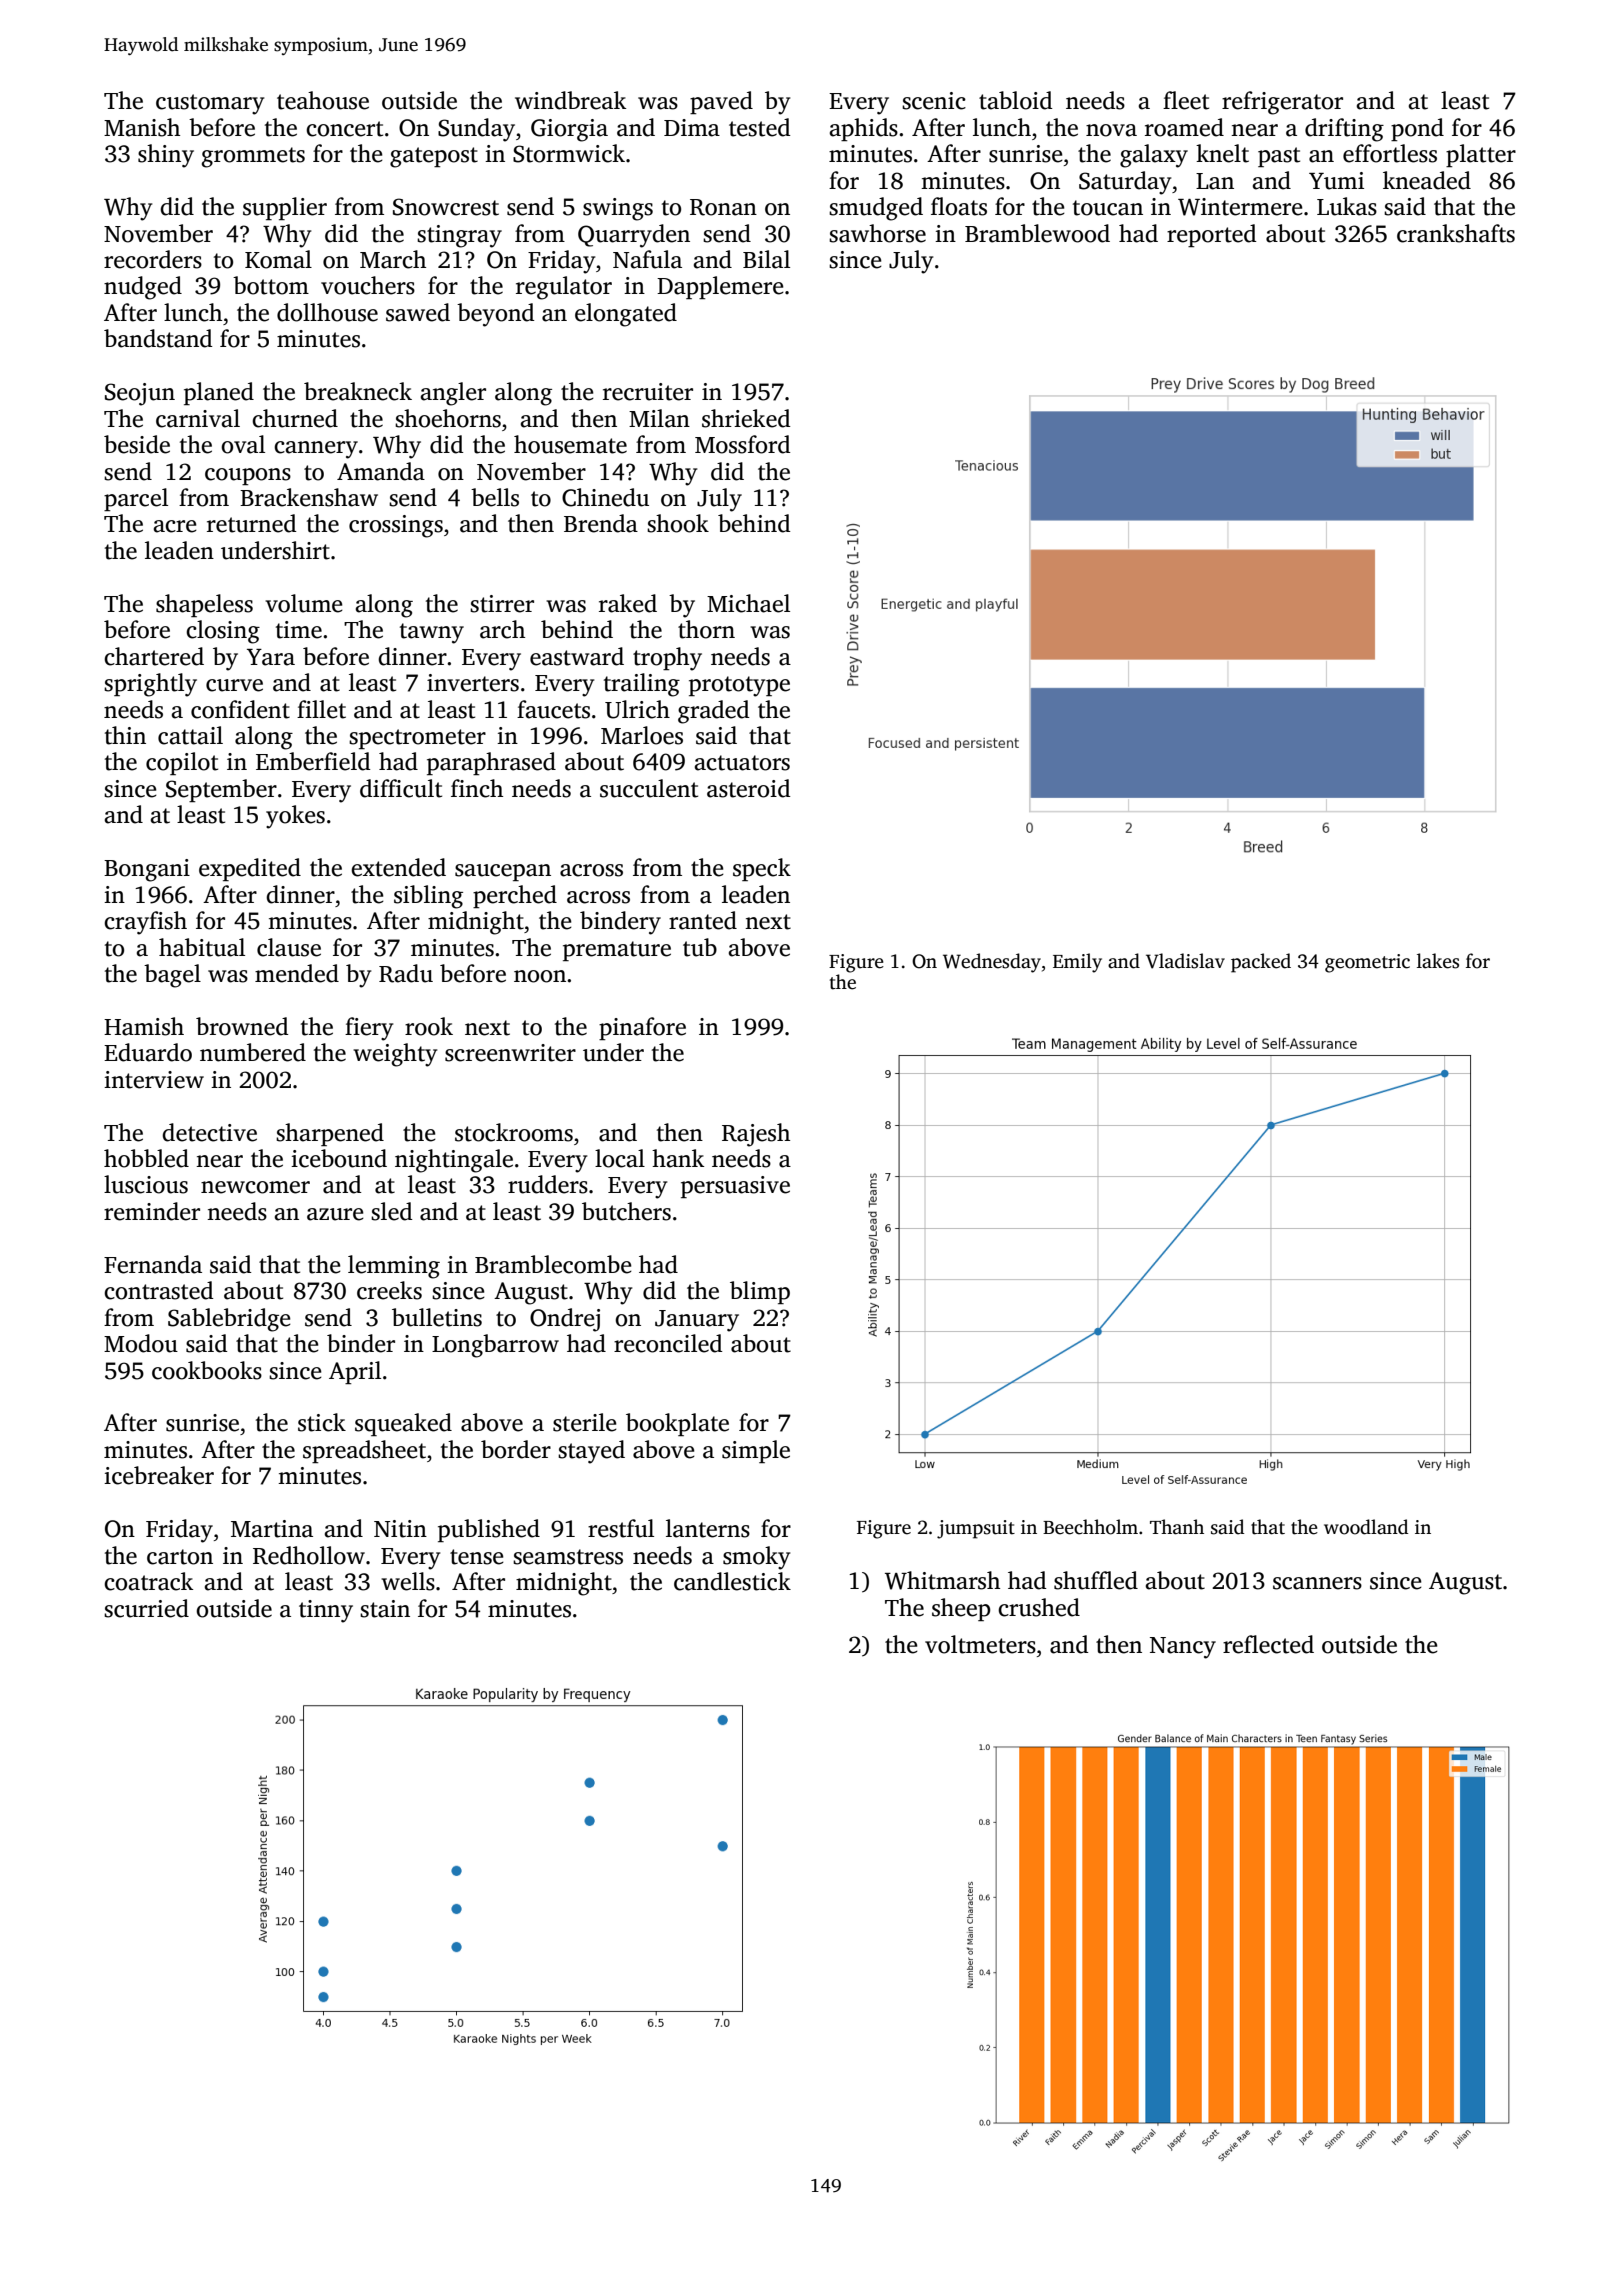 The height and width of the page is (2292, 1620). What do you see at coordinates (159, 1475) in the page?
I see `icebreaker` at bounding box center [159, 1475].
